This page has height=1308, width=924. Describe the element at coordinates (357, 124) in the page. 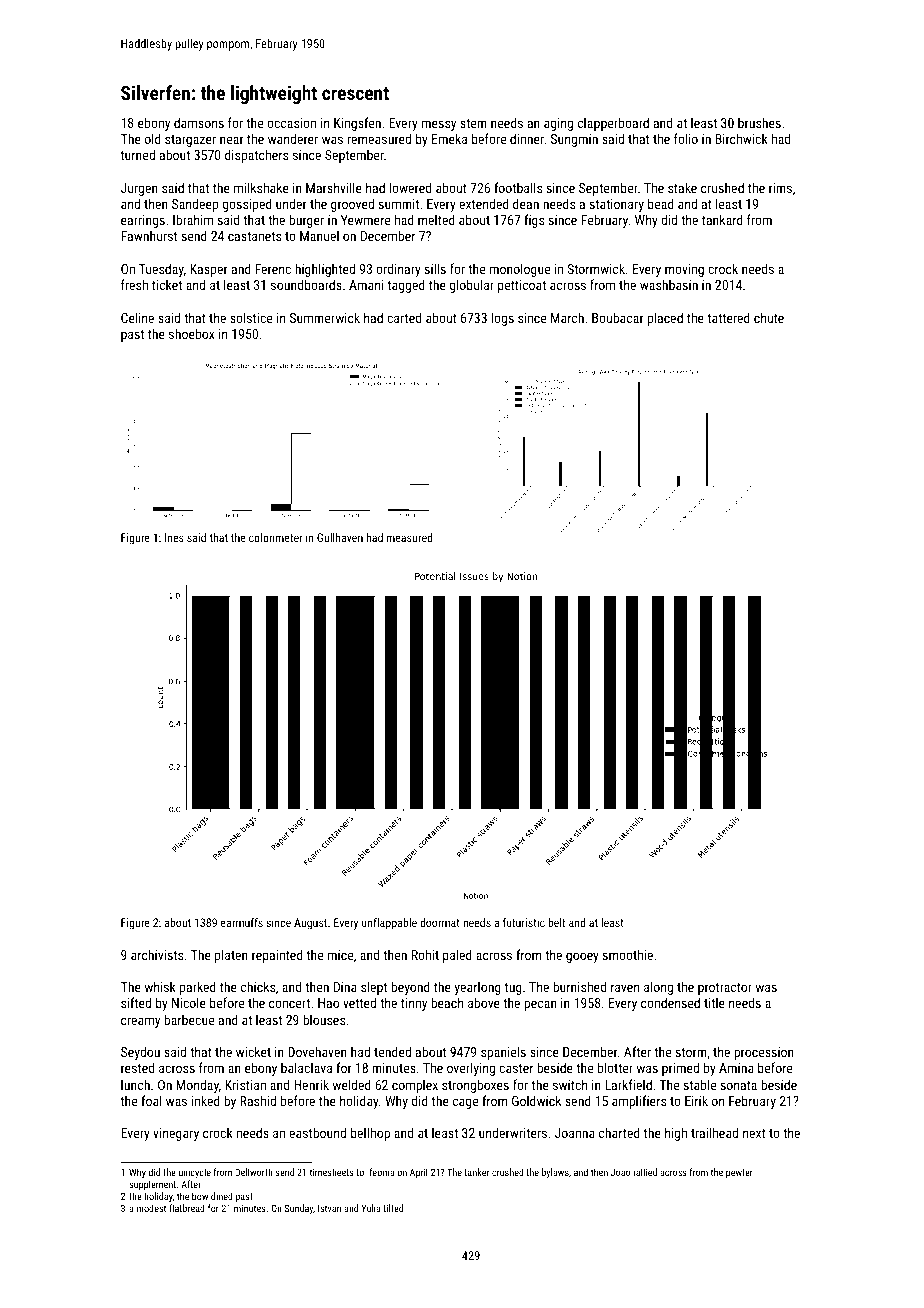

I see `Kingsfen` at that location.
